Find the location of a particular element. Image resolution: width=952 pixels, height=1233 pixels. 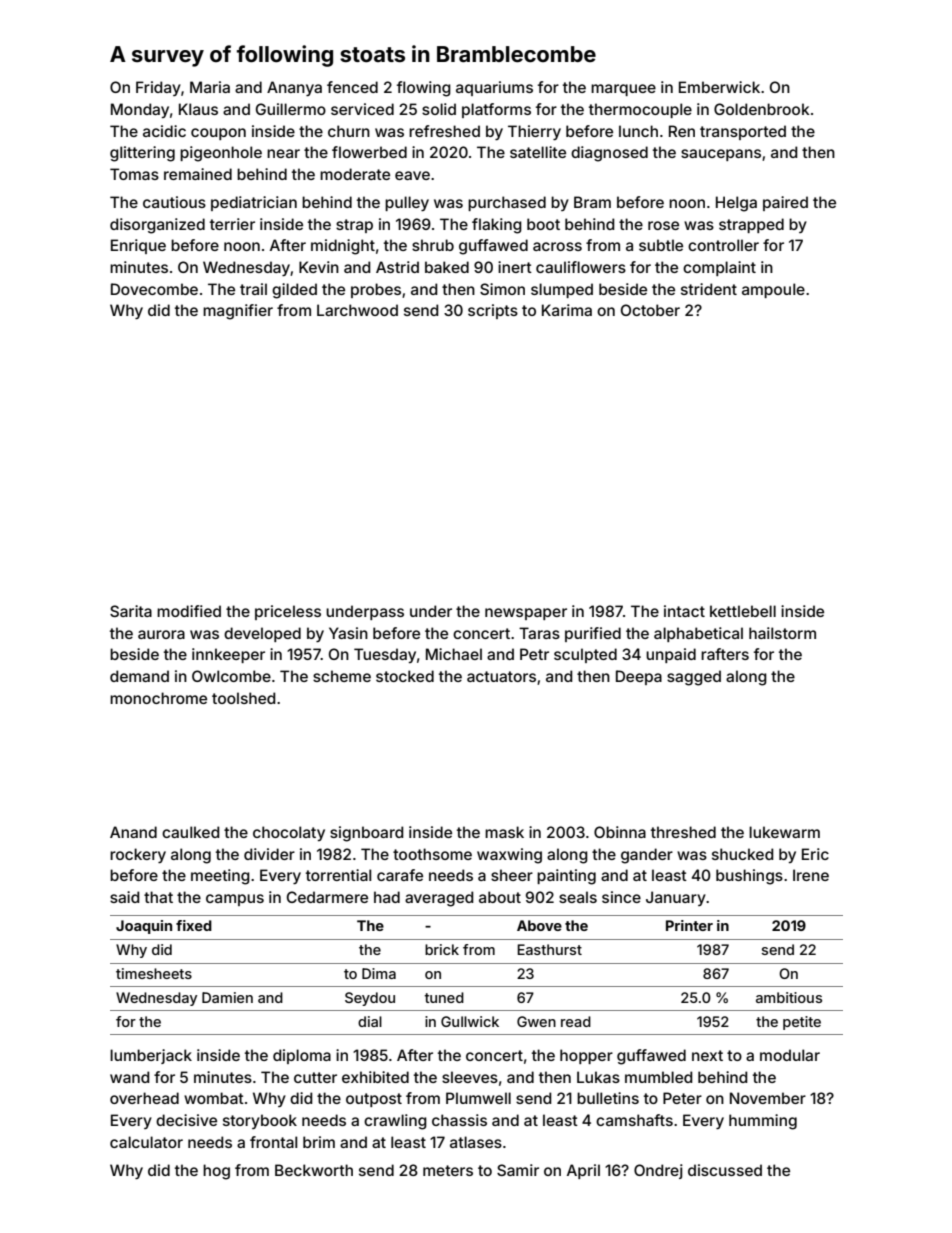

wombat is located at coordinates (214, 1098).
